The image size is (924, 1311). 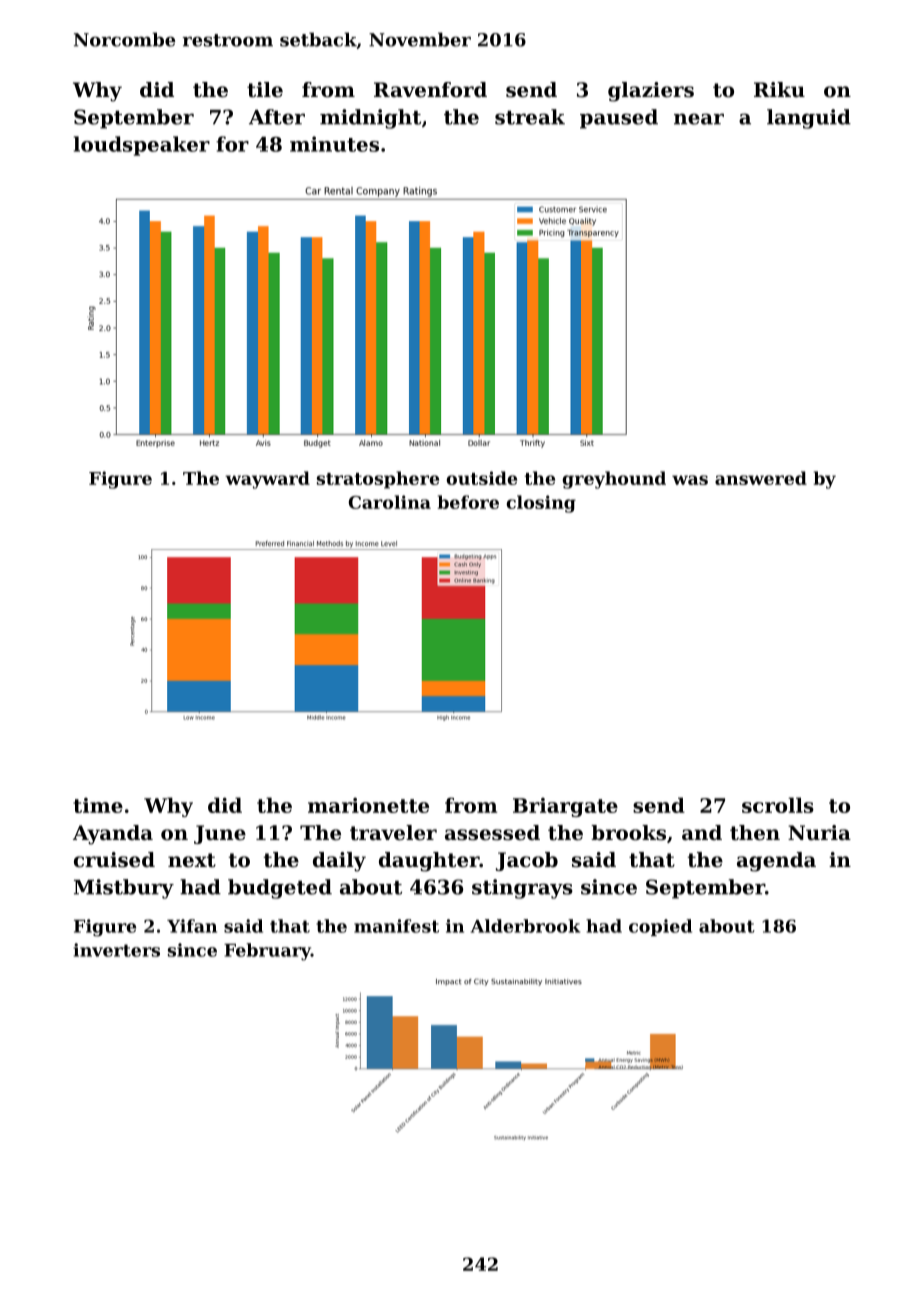 What do you see at coordinates (492, 833) in the screenshot?
I see `assessed` at bounding box center [492, 833].
